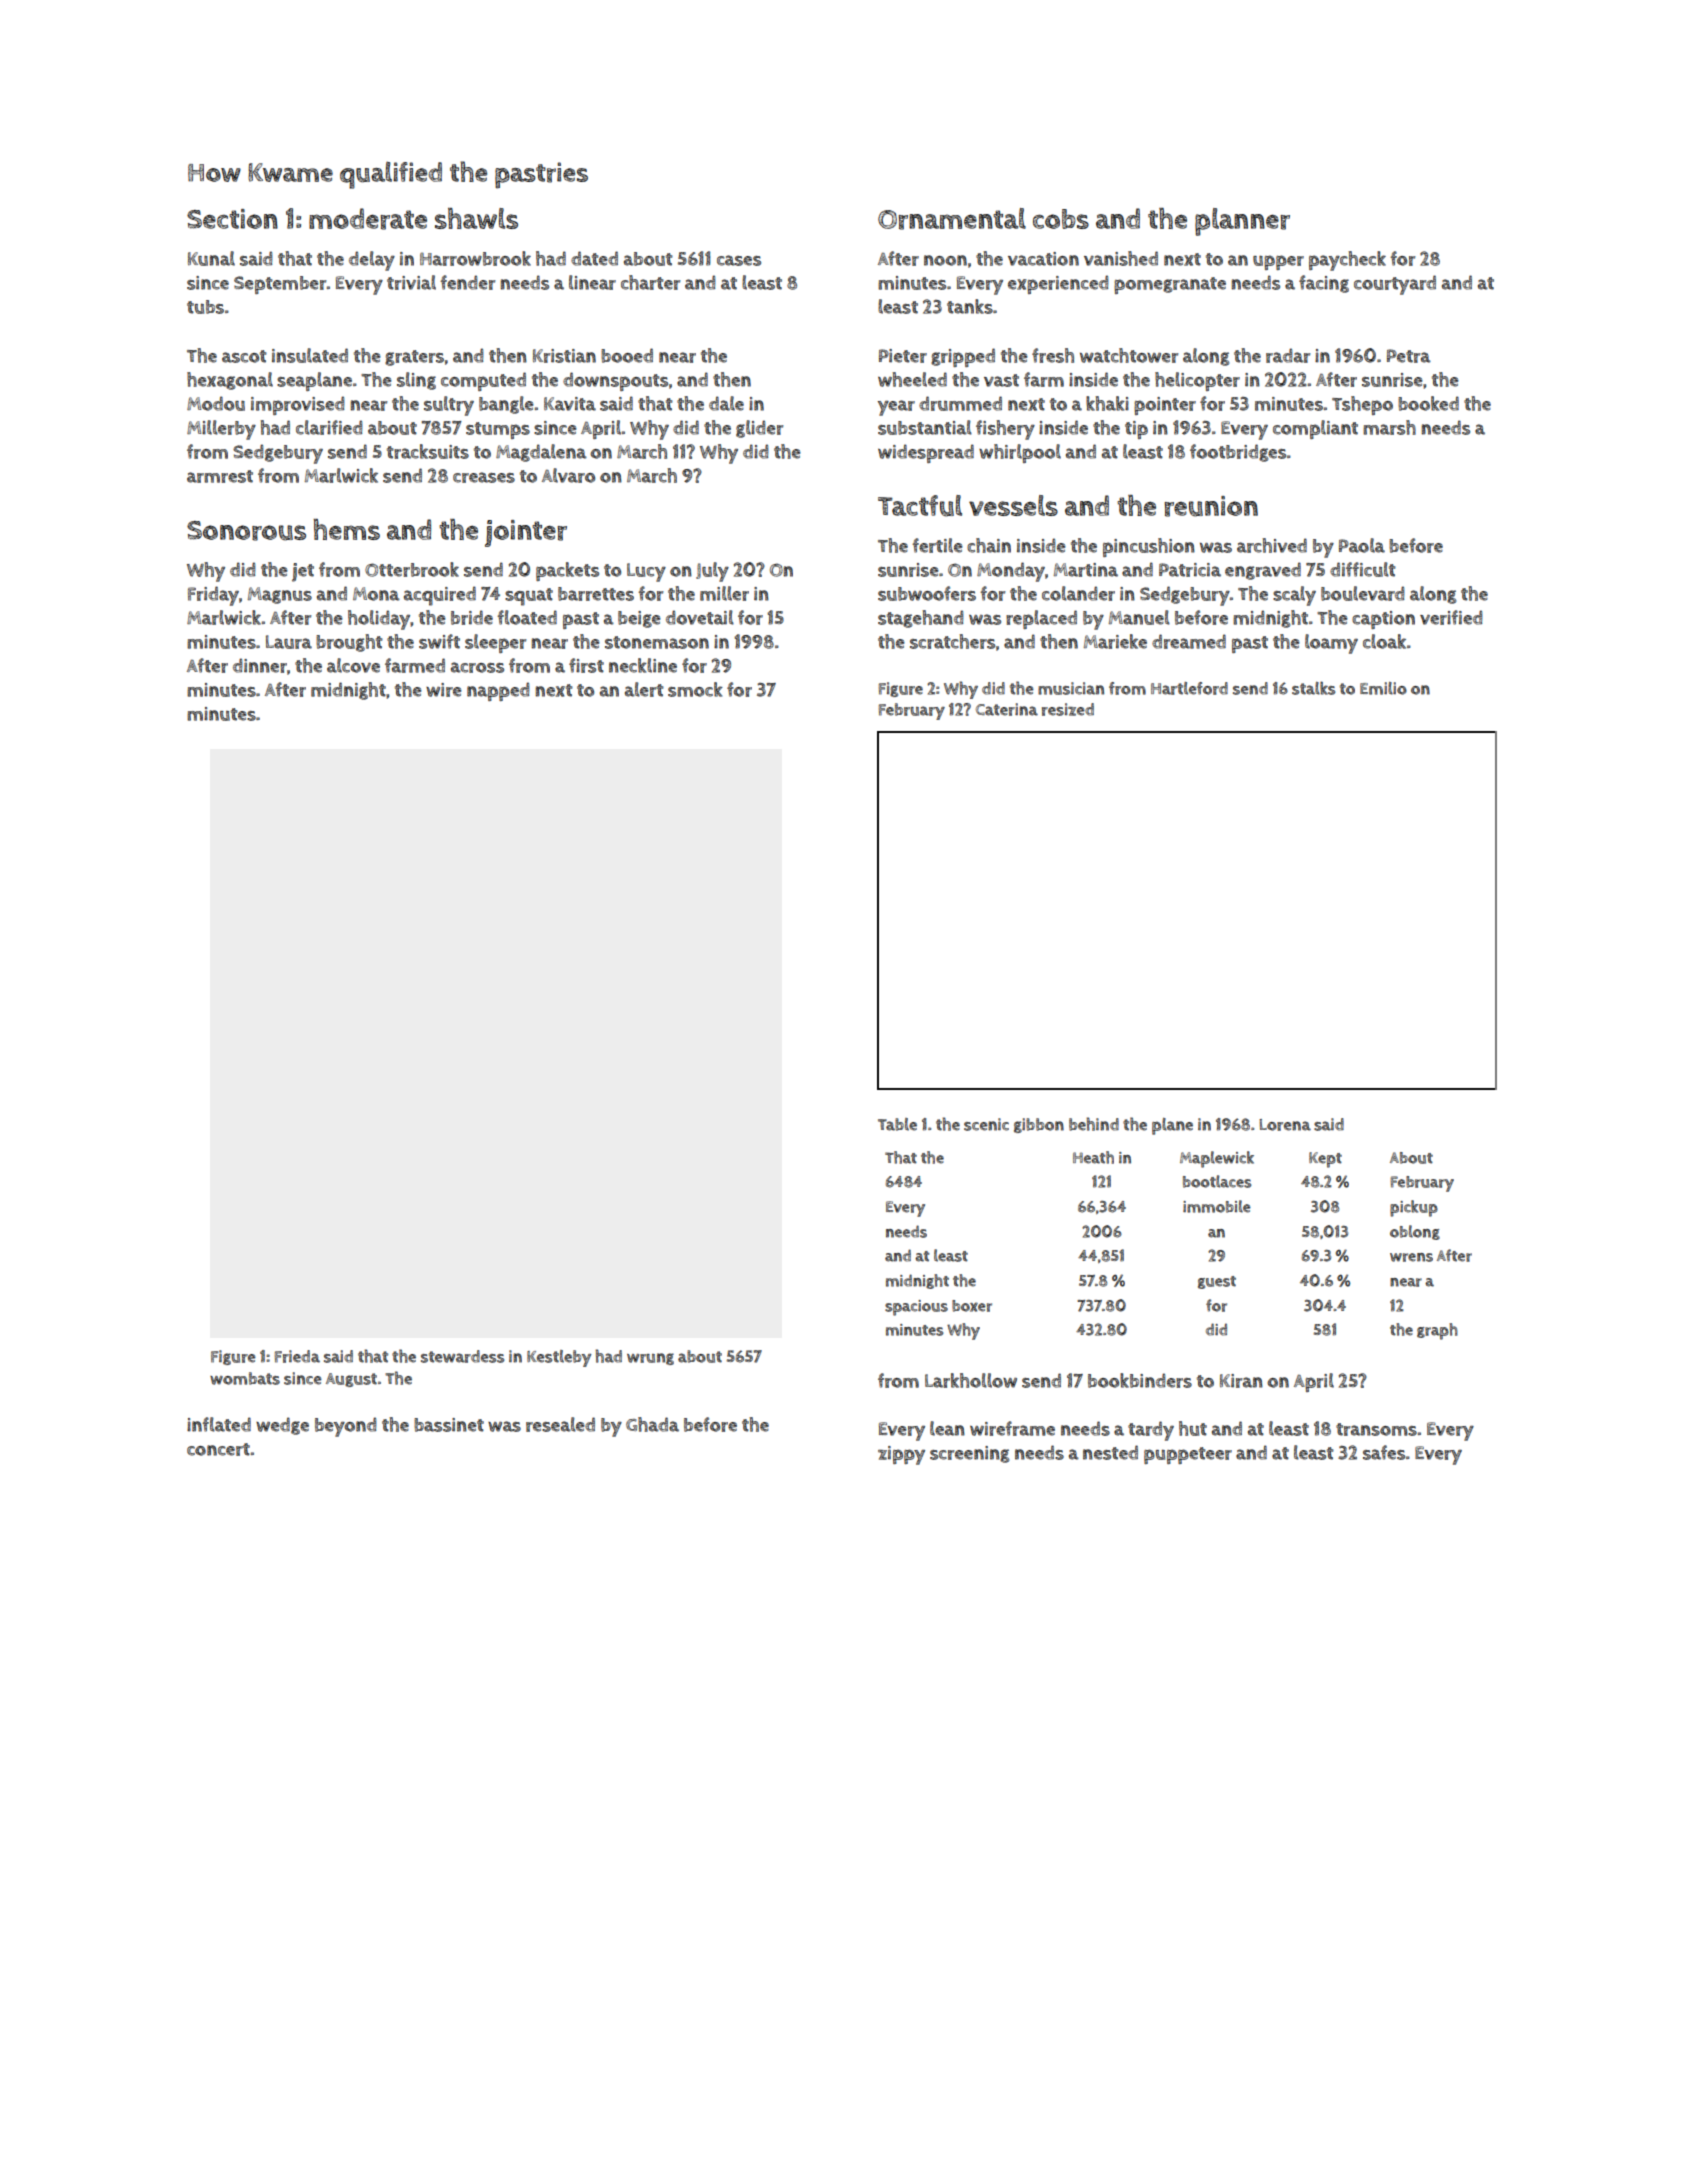 The width and height of the page is (1683, 2178). Describe the element at coordinates (416, 381) in the page. I see `sling` at that location.
